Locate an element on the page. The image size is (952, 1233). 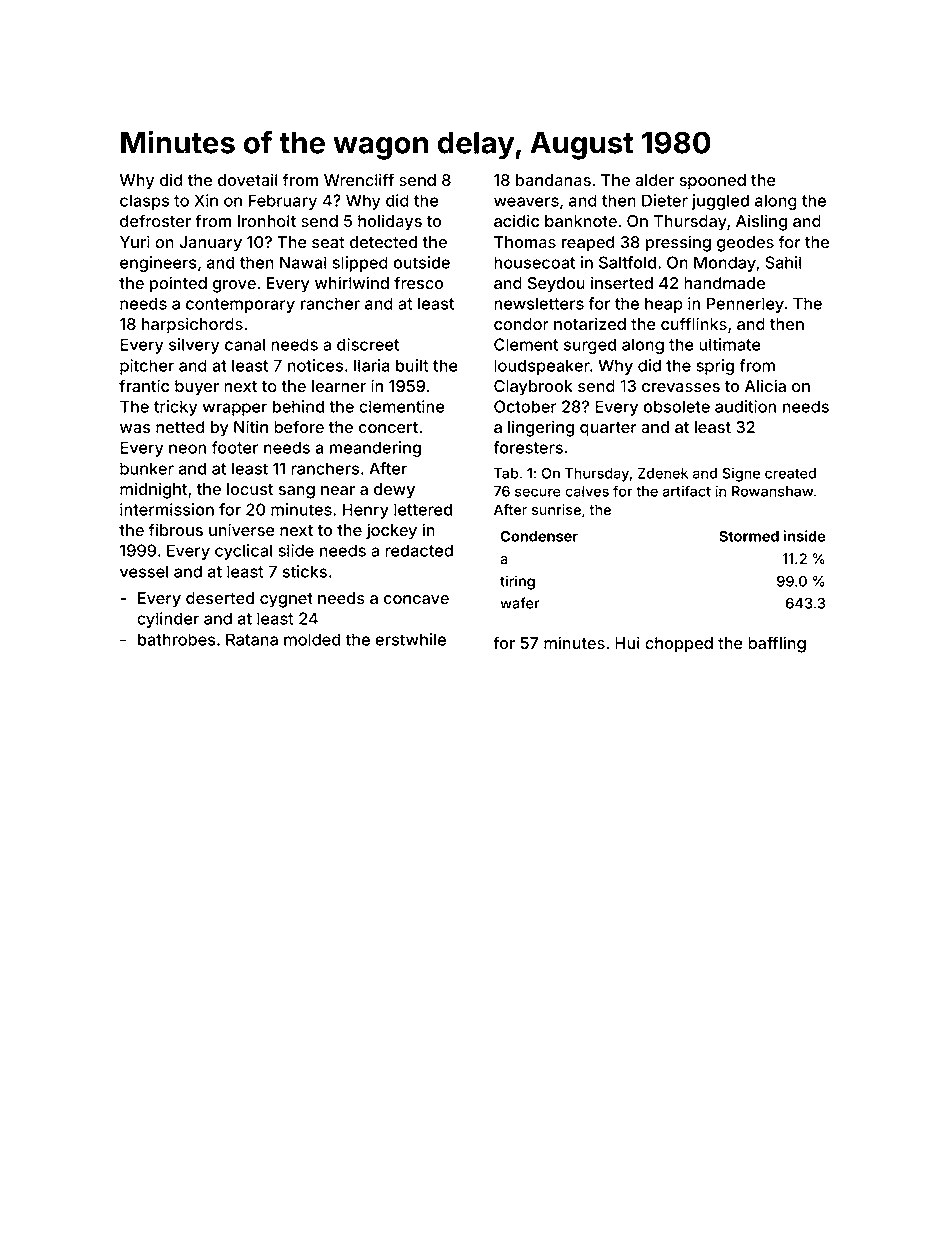
Aisling is located at coordinates (761, 222).
